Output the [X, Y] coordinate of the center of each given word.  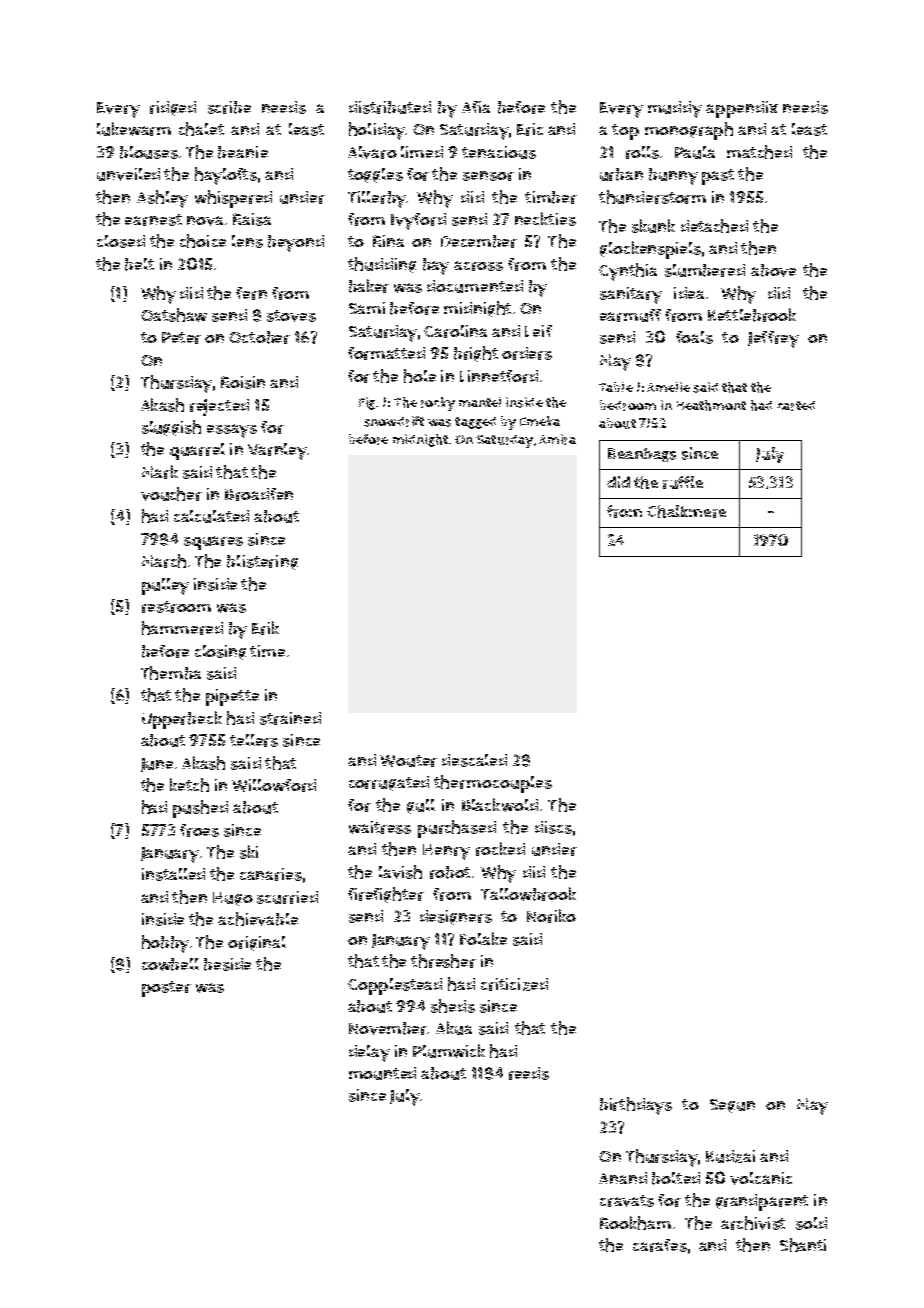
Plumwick [449, 1051]
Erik [265, 628]
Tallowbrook [528, 894]
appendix [742, 109]
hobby [165, 944]
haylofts [226, 176]
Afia [476, 107]
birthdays [636, 1106]
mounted [382, 1073]
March [164, 561]
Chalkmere [686, 511]
